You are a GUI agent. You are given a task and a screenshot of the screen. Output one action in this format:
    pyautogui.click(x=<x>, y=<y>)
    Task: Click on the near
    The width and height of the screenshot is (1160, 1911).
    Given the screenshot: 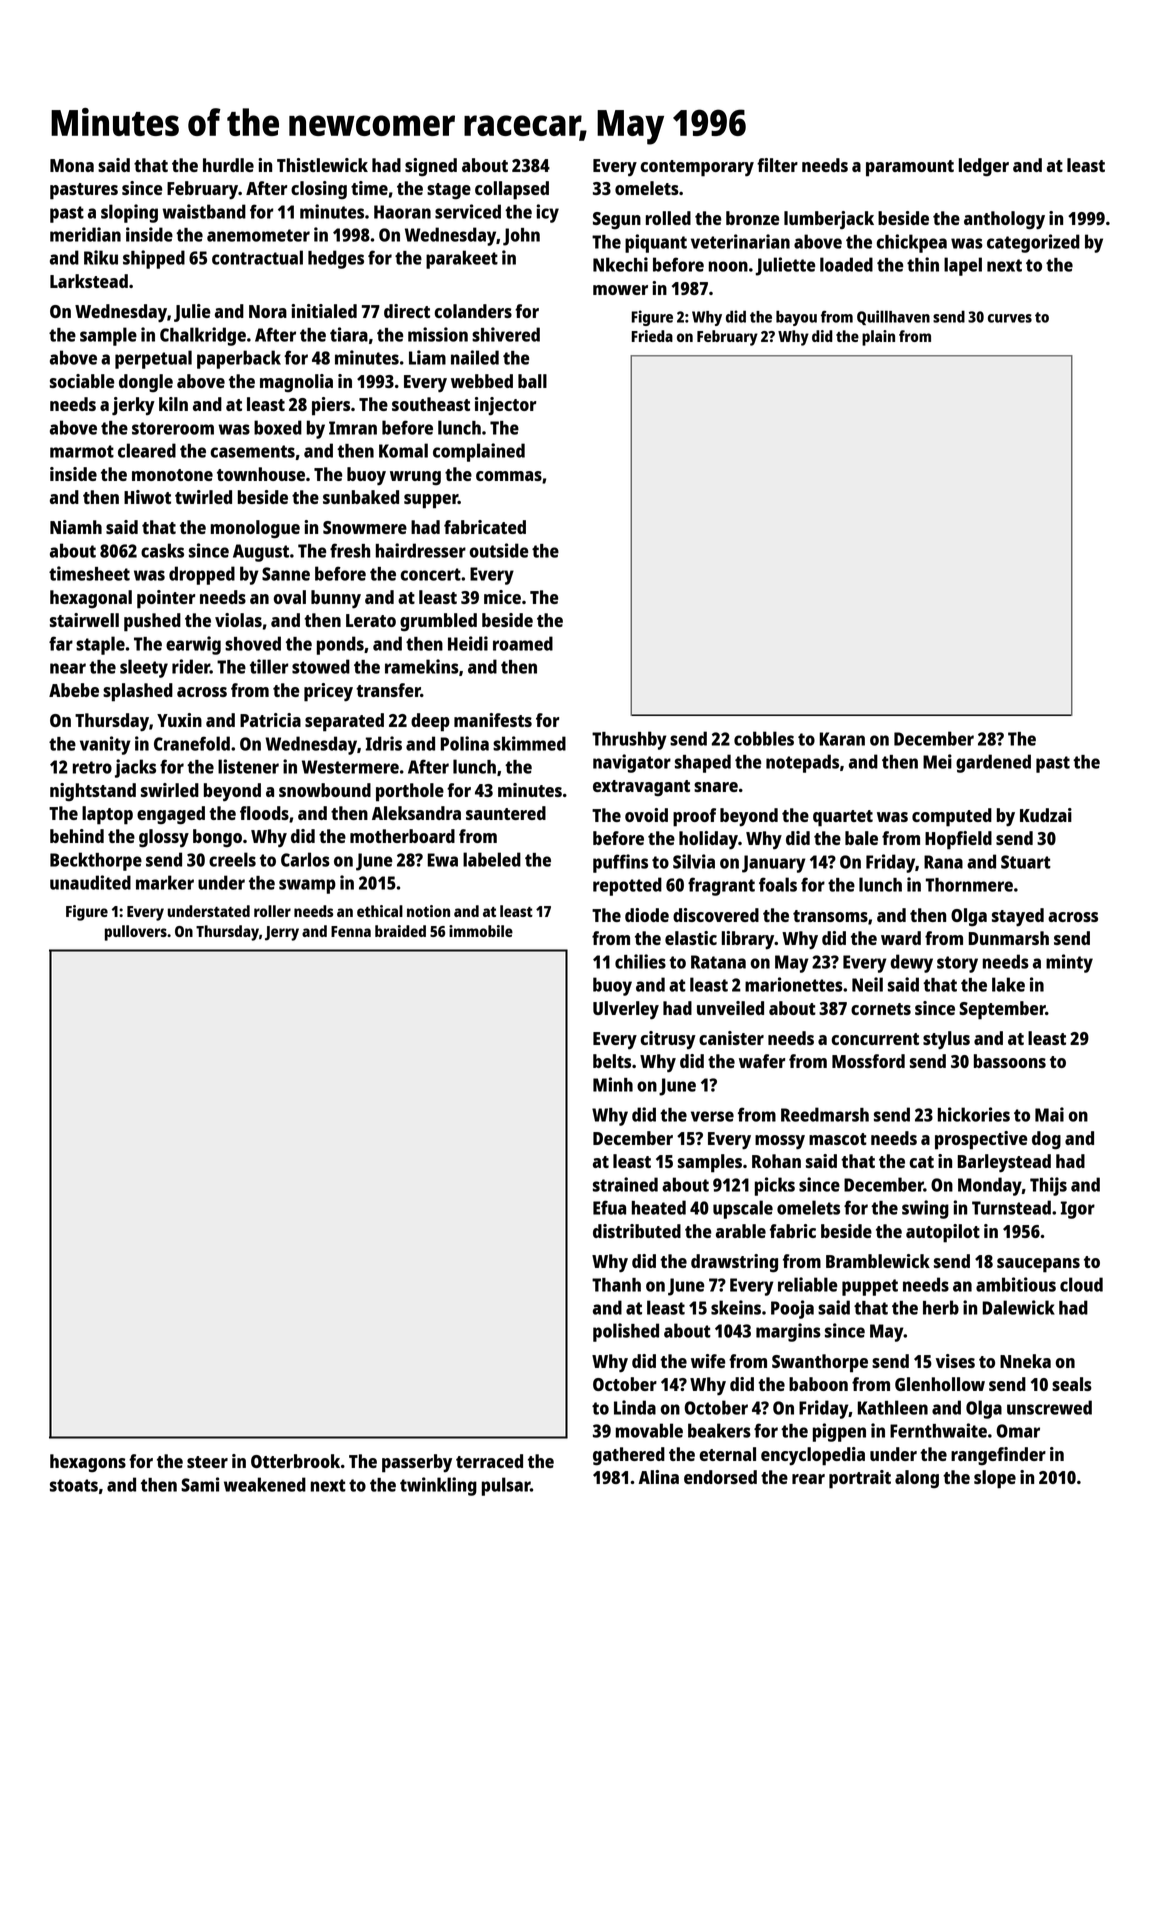 What is the action you would take?
    pyautogui.click(x=68, y=668)
